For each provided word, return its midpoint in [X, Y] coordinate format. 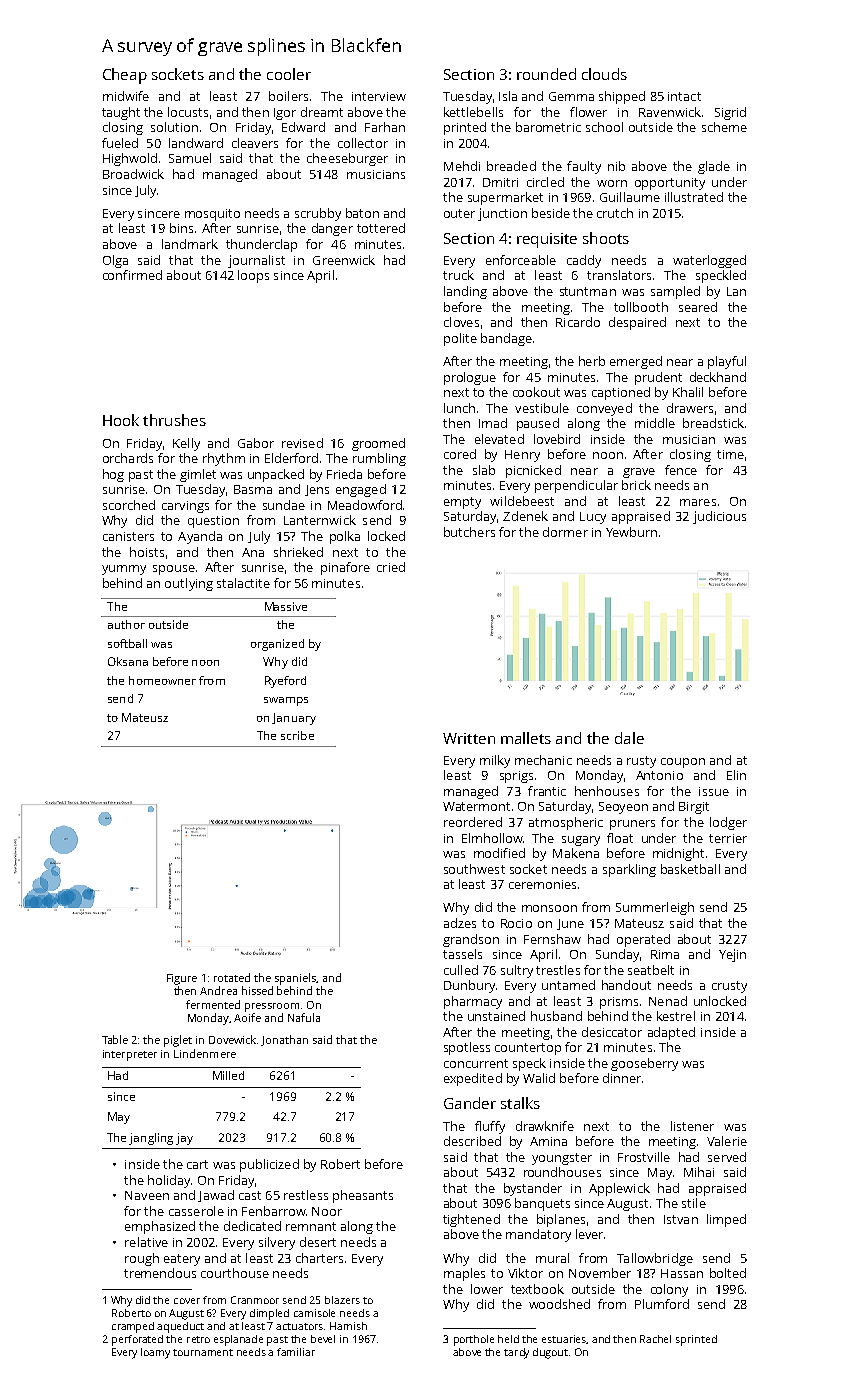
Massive [286, 606]
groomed [378, 444]
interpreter [130, 1055]
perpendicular [576, 486]
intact [684, 96]
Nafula [304, 1017]
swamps [286, 701]
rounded [546, 74]
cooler [289, 74]
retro [198, 1339]
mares [698, 502]
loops [253, 276]
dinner [622, 1078]
